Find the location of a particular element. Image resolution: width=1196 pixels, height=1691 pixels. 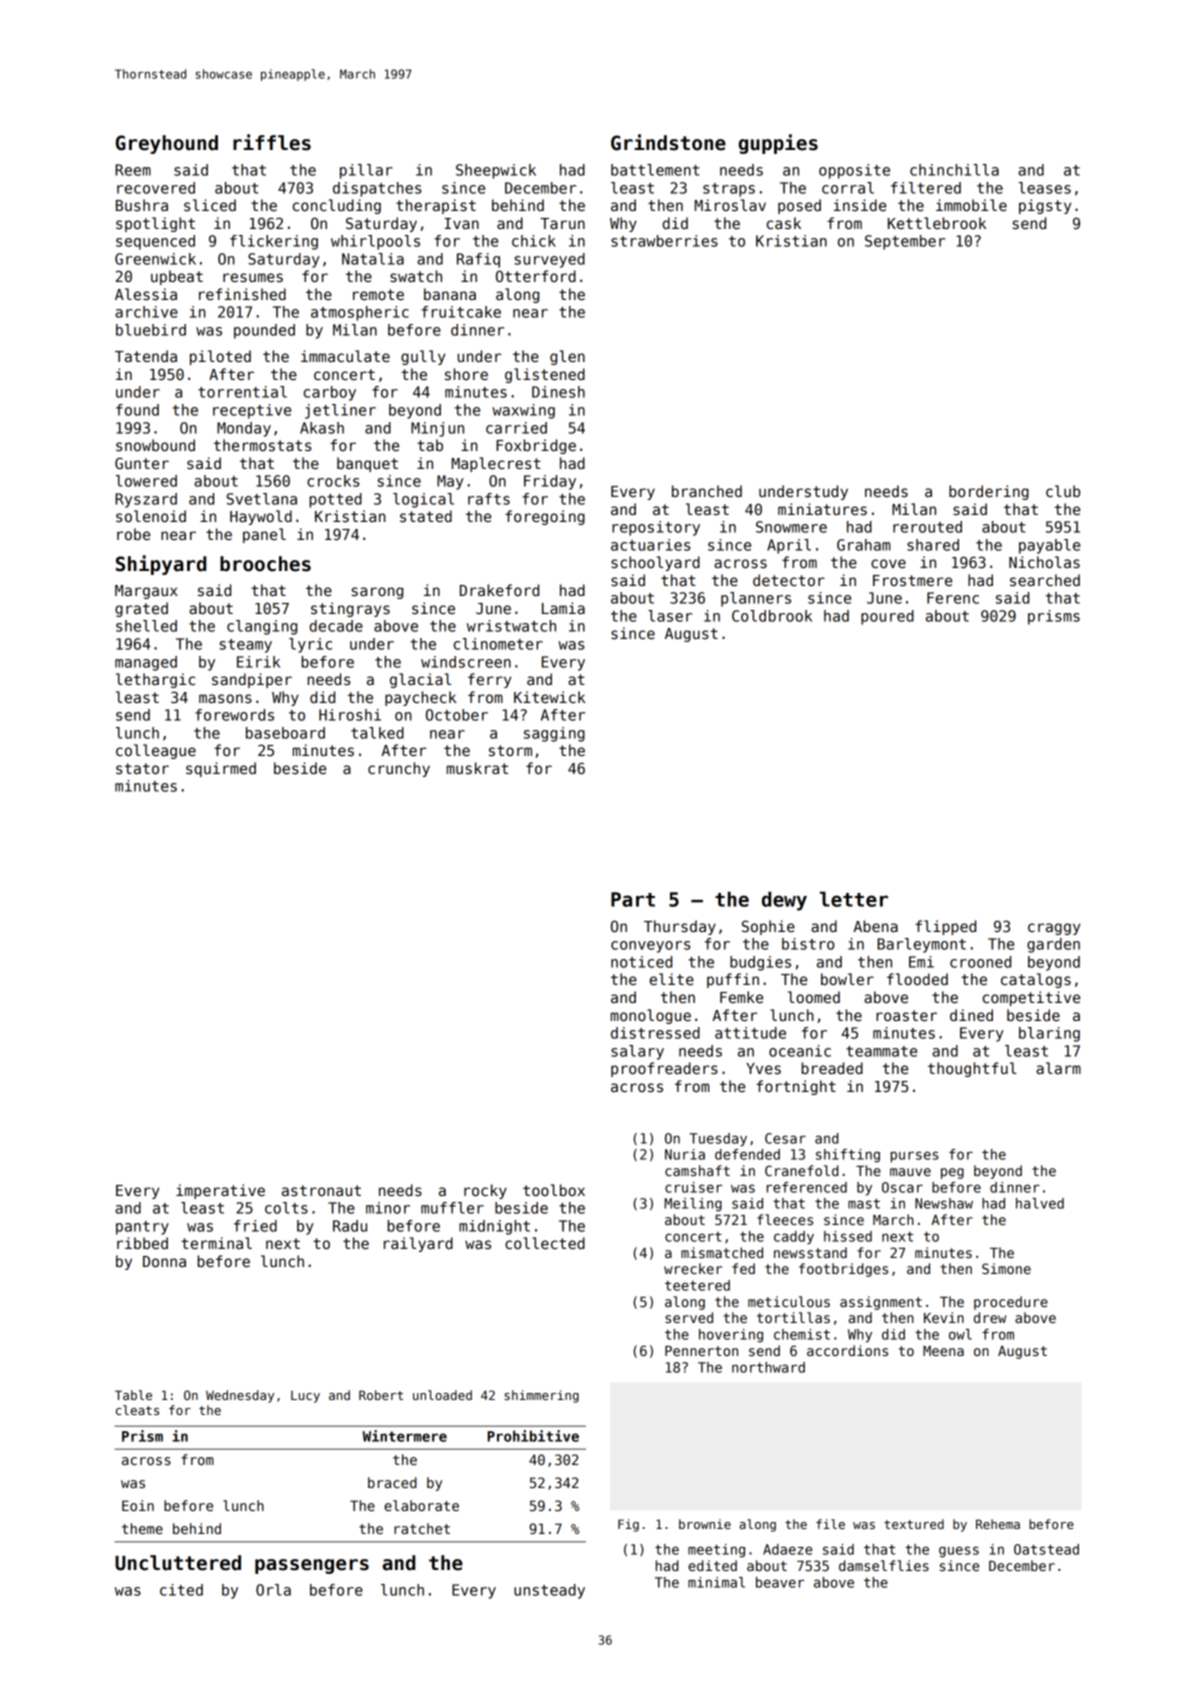

cleats is located at coordinates (137, 1410).
